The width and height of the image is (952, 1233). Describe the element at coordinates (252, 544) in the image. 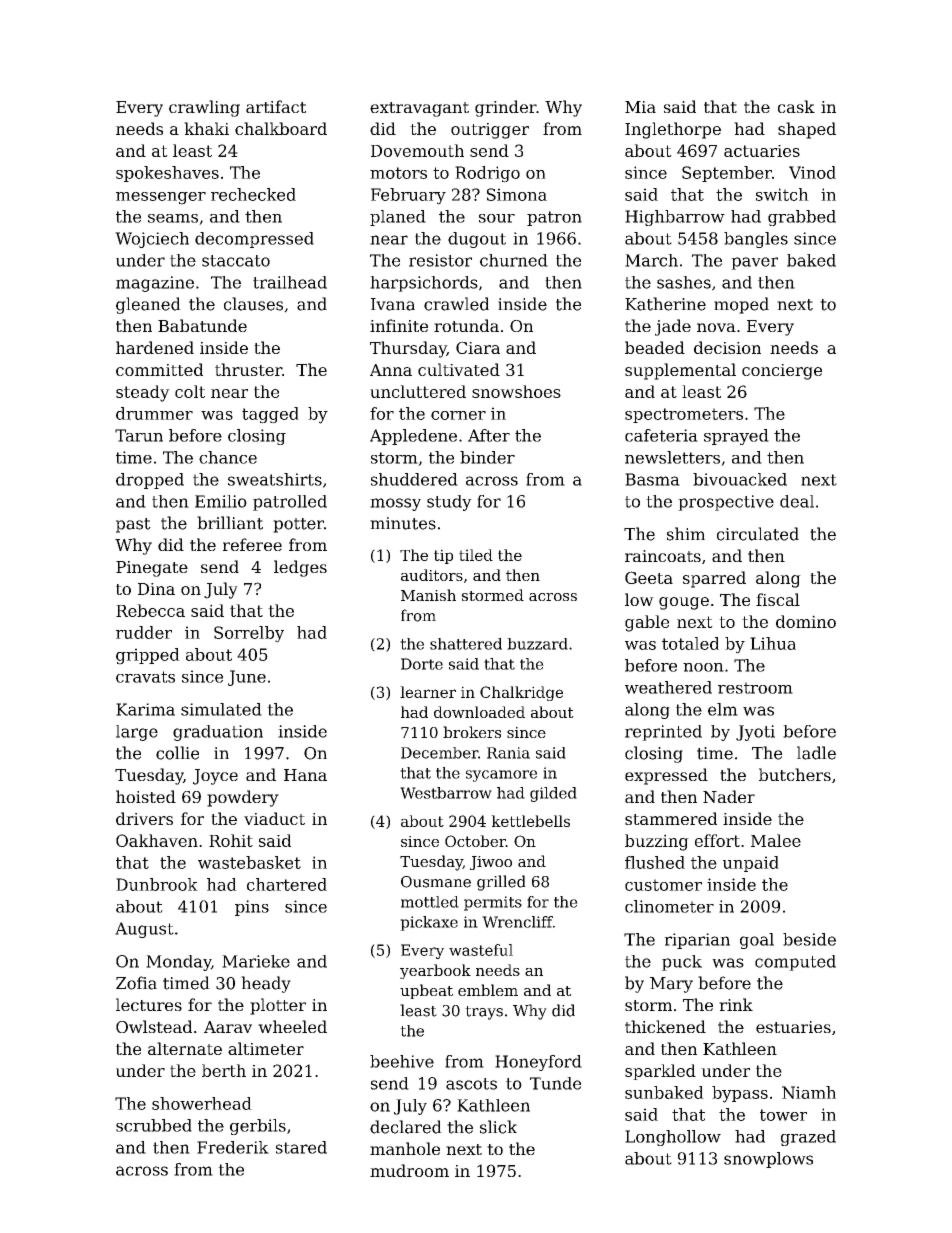

I see `referee` at that location.
